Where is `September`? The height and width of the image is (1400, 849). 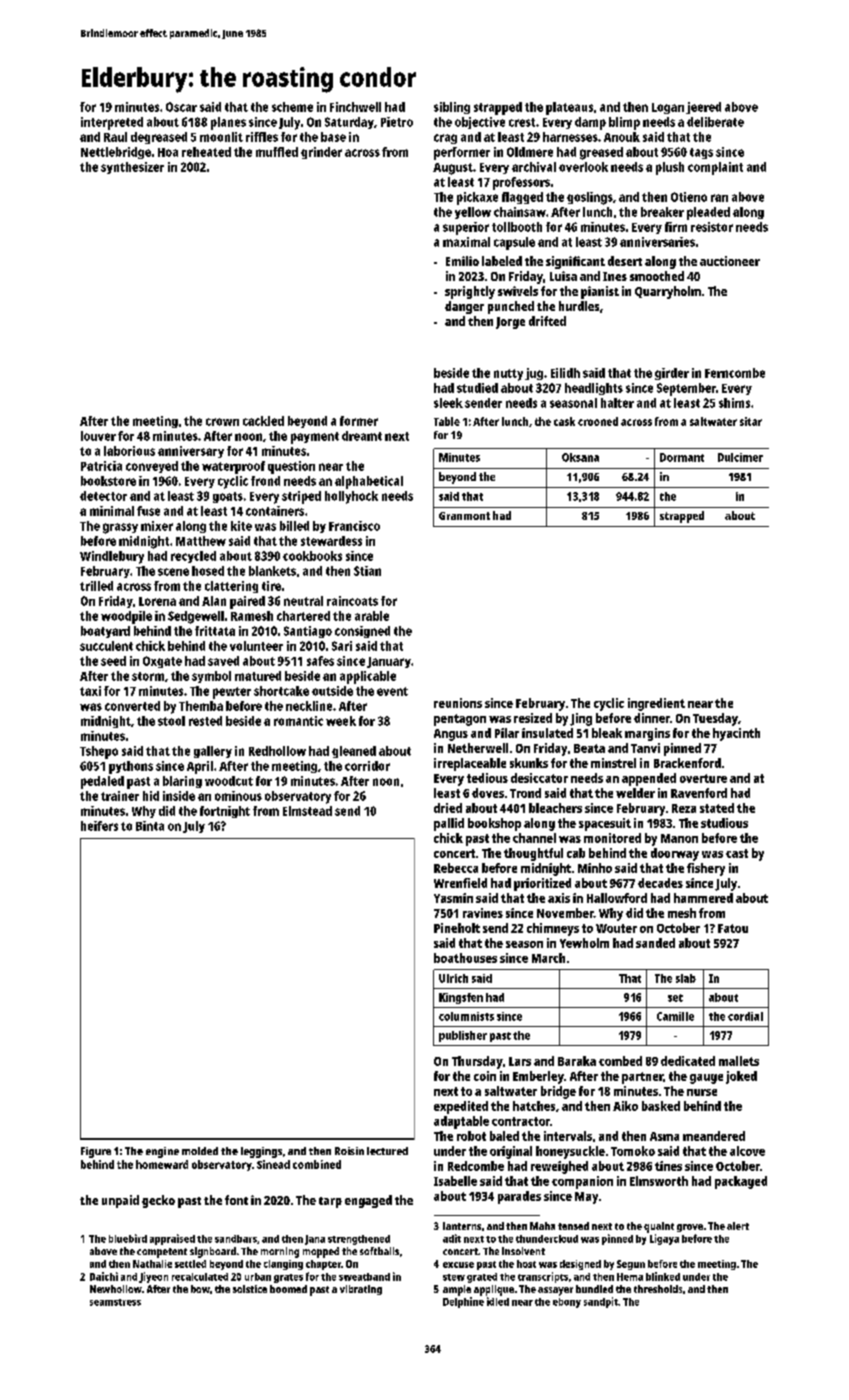 September is located at coordinates (686, 389).
